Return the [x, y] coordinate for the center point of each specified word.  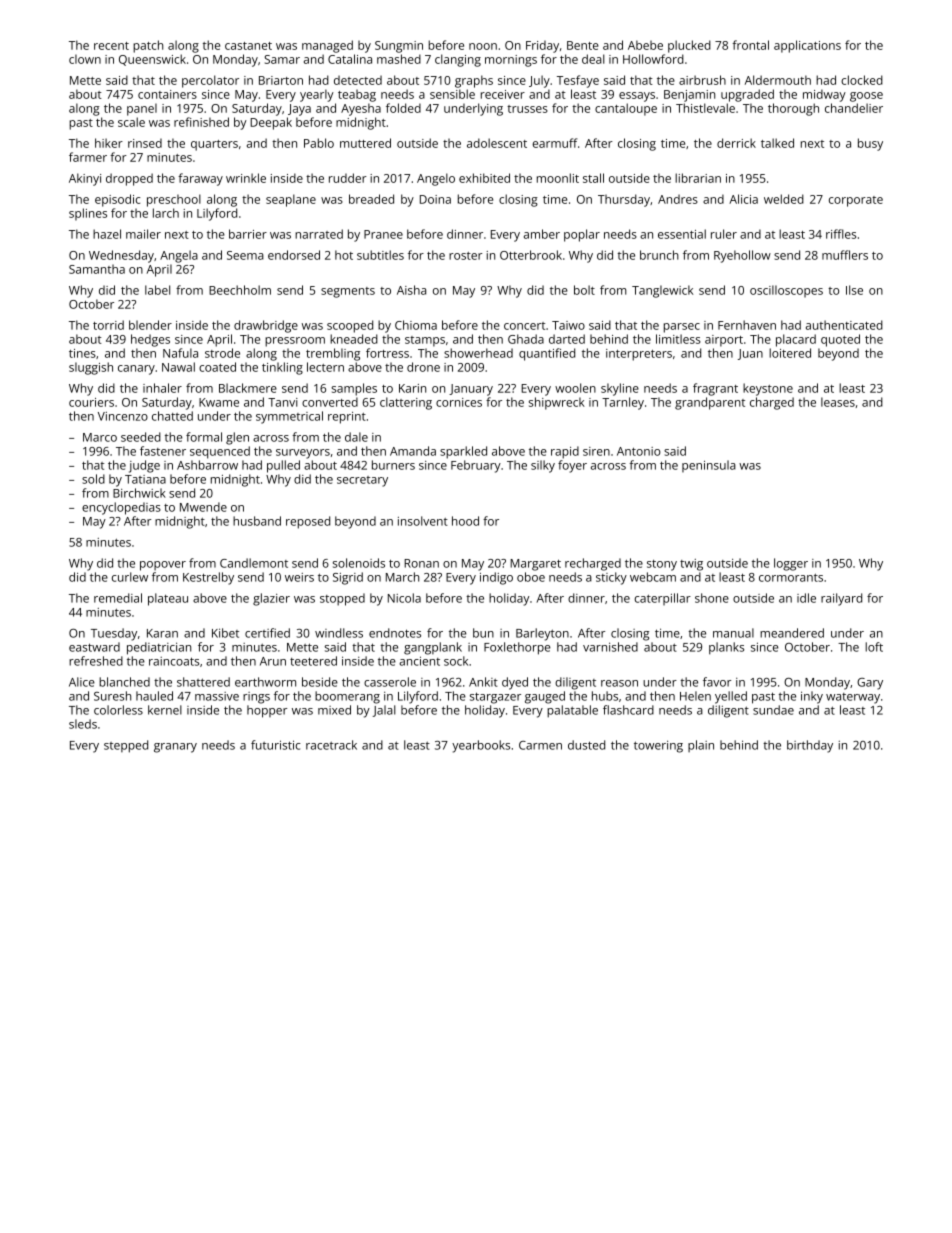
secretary [362, 481]
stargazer [495, 698]
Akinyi [85, 179]
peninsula [709, 466]
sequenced [220, 452]
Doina [435, 199]
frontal [751, 45]
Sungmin [399, 47]
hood [465, 521]
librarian [698, 178]
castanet [248, 46]
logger [791, 564]
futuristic [276, 745]
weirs [299, 577]
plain [701, 746]
